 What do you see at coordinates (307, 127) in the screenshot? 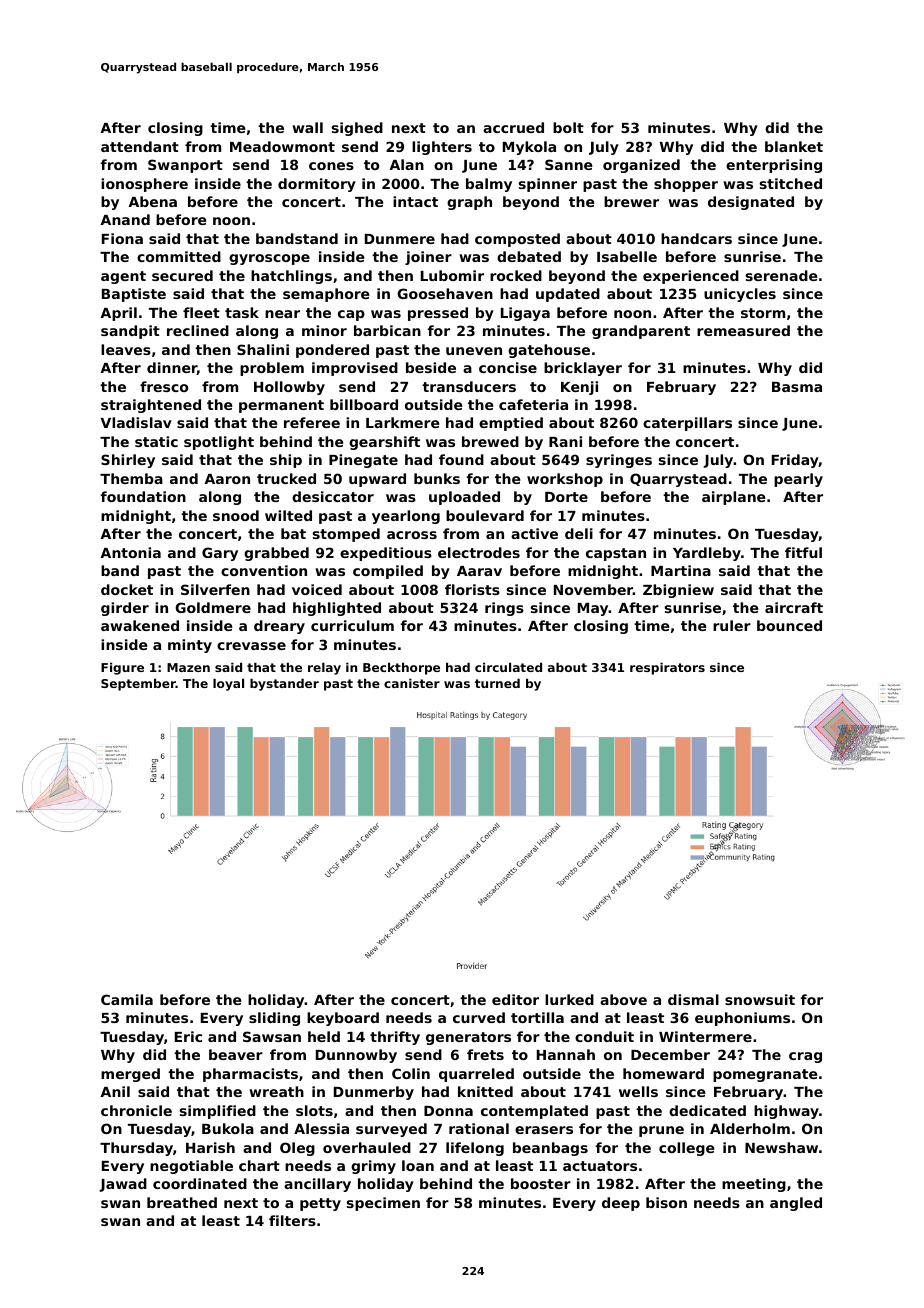
I see `wall` at bounding box center [307, 127].
